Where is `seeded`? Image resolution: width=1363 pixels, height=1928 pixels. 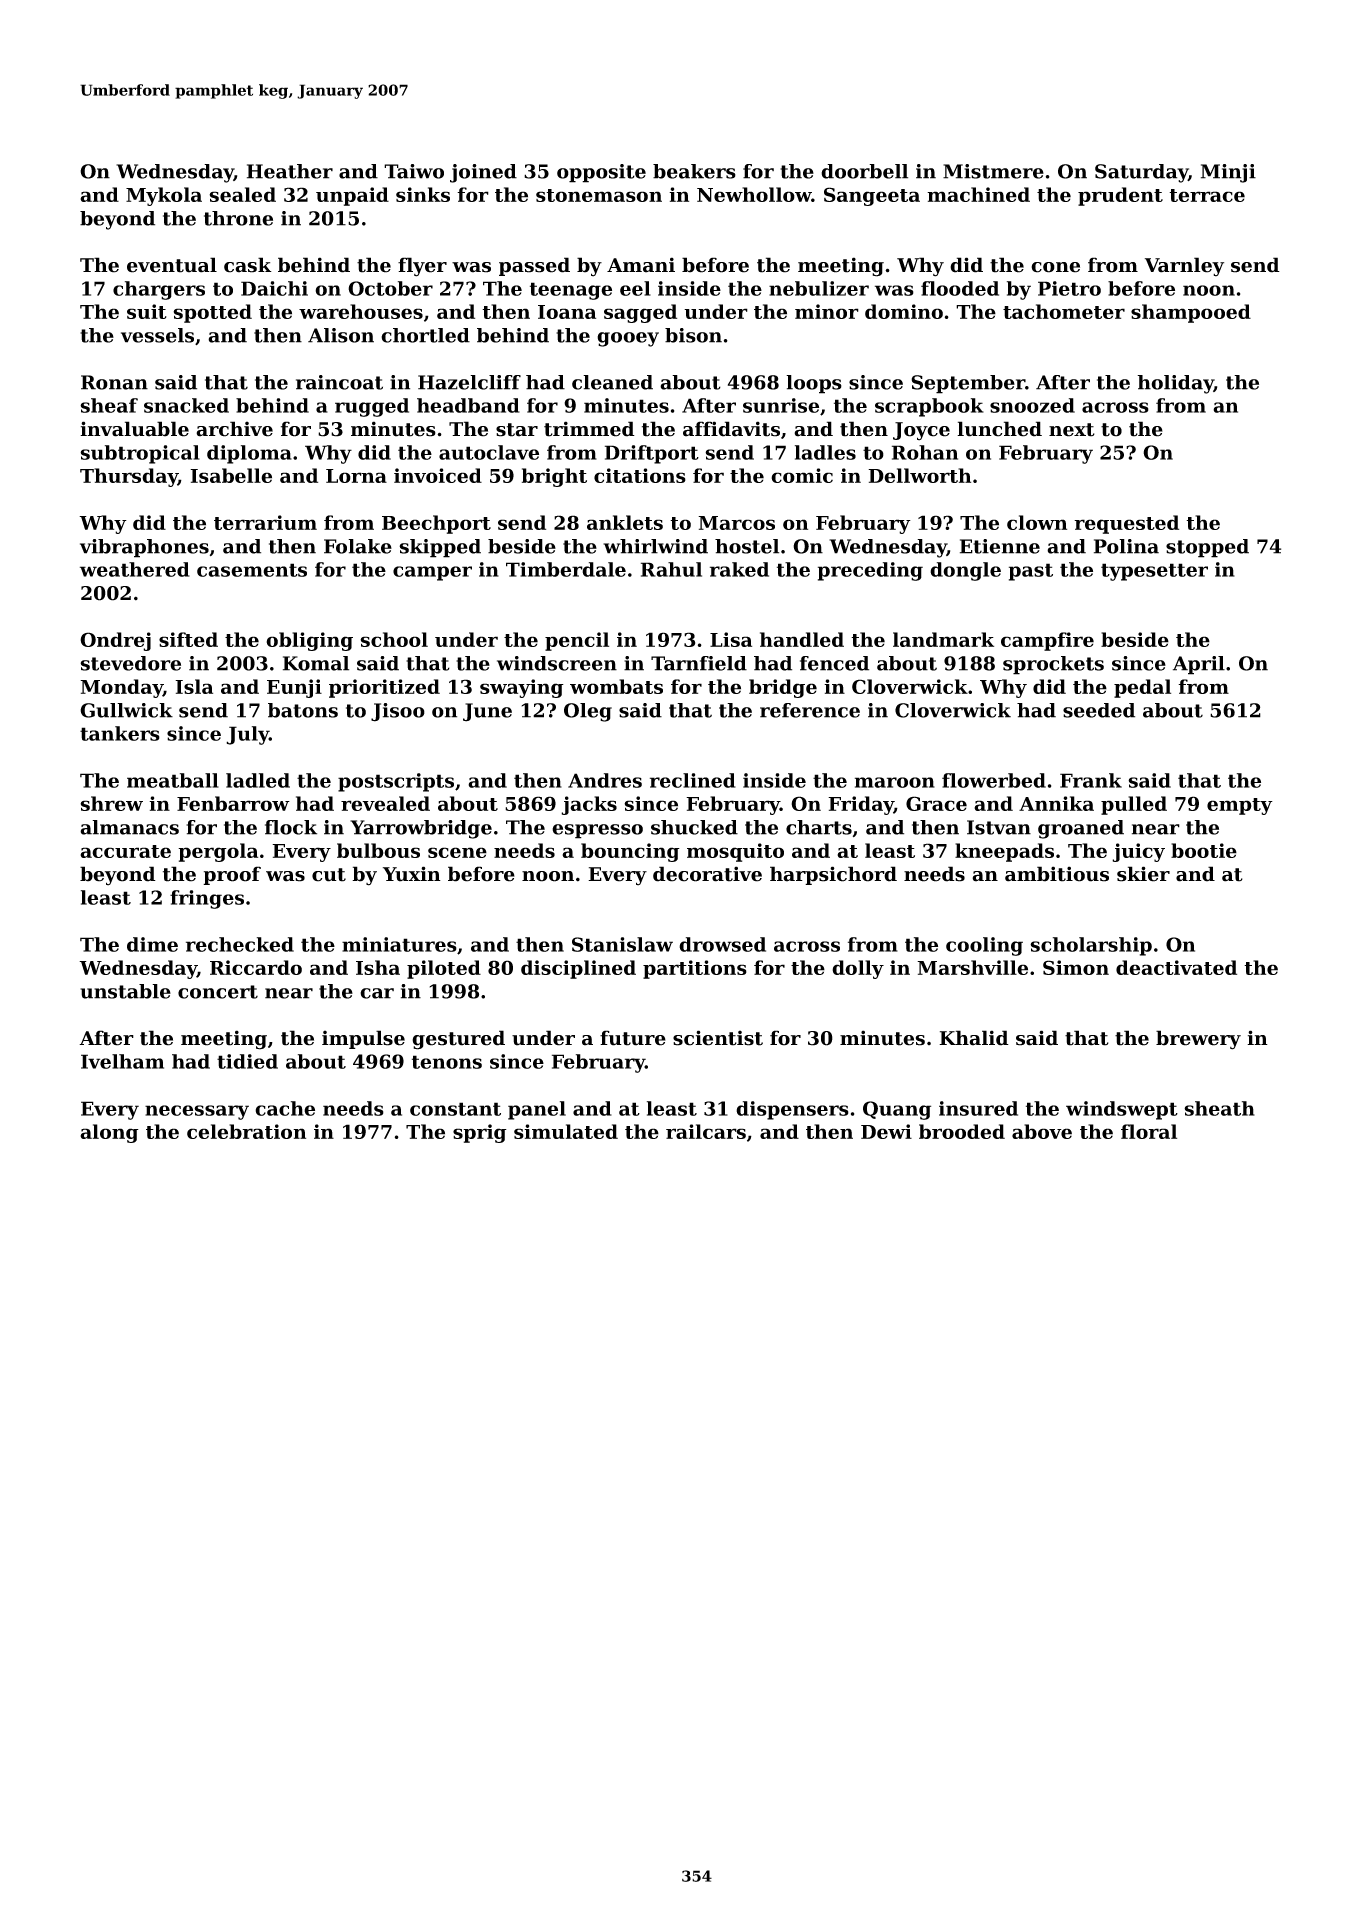 seeded is located at coordinates (1099, 710).
